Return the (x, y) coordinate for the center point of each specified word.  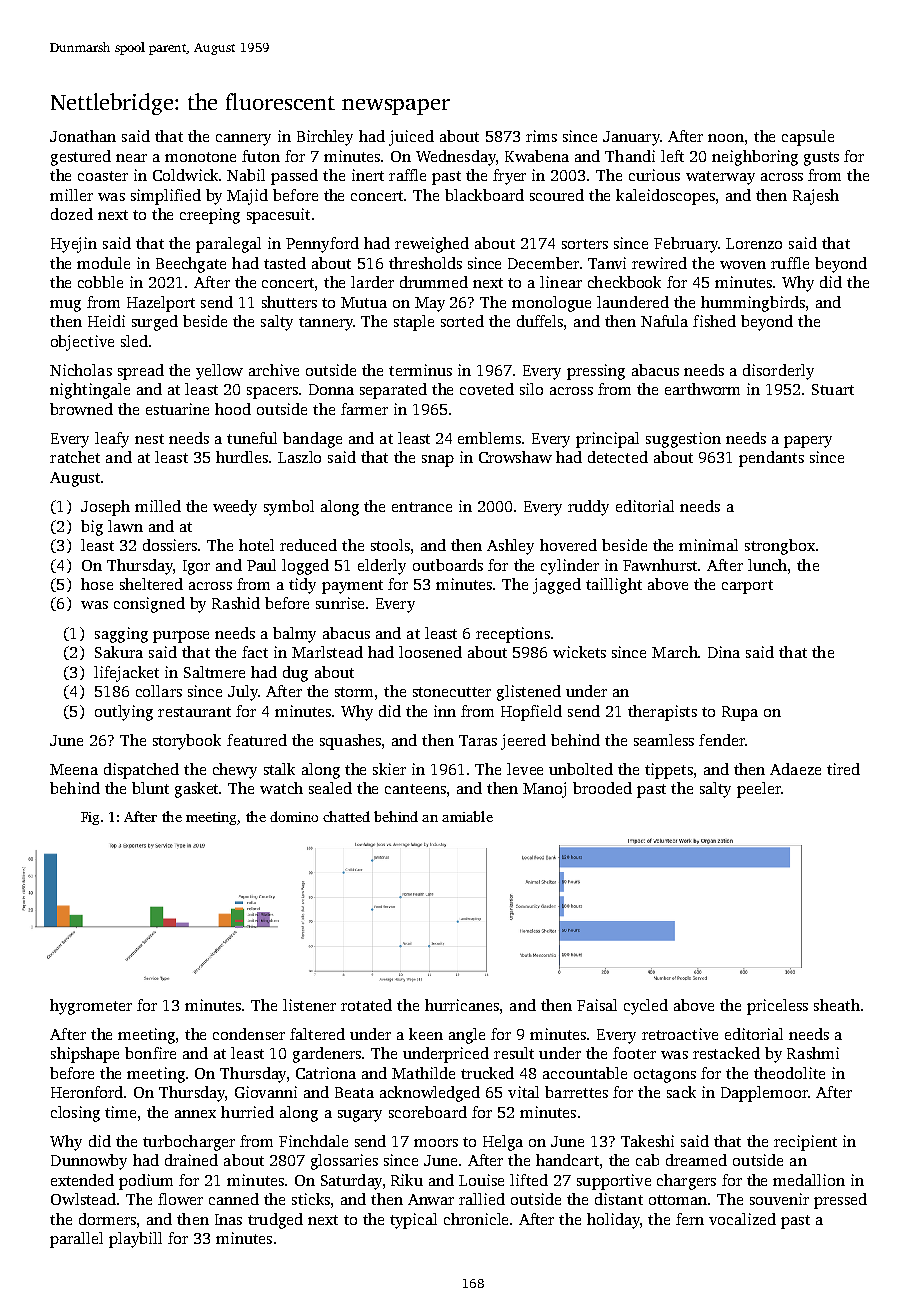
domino (294, 816)
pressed (840, 1201)
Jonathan (83, 136)
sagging (121, 635)
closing (75, 1114)
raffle (407, 175)
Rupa (740, 713)
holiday (613, 1221)
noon (726, 138)
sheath (837, 1005)
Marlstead (327, 652)
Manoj (544, 790)
